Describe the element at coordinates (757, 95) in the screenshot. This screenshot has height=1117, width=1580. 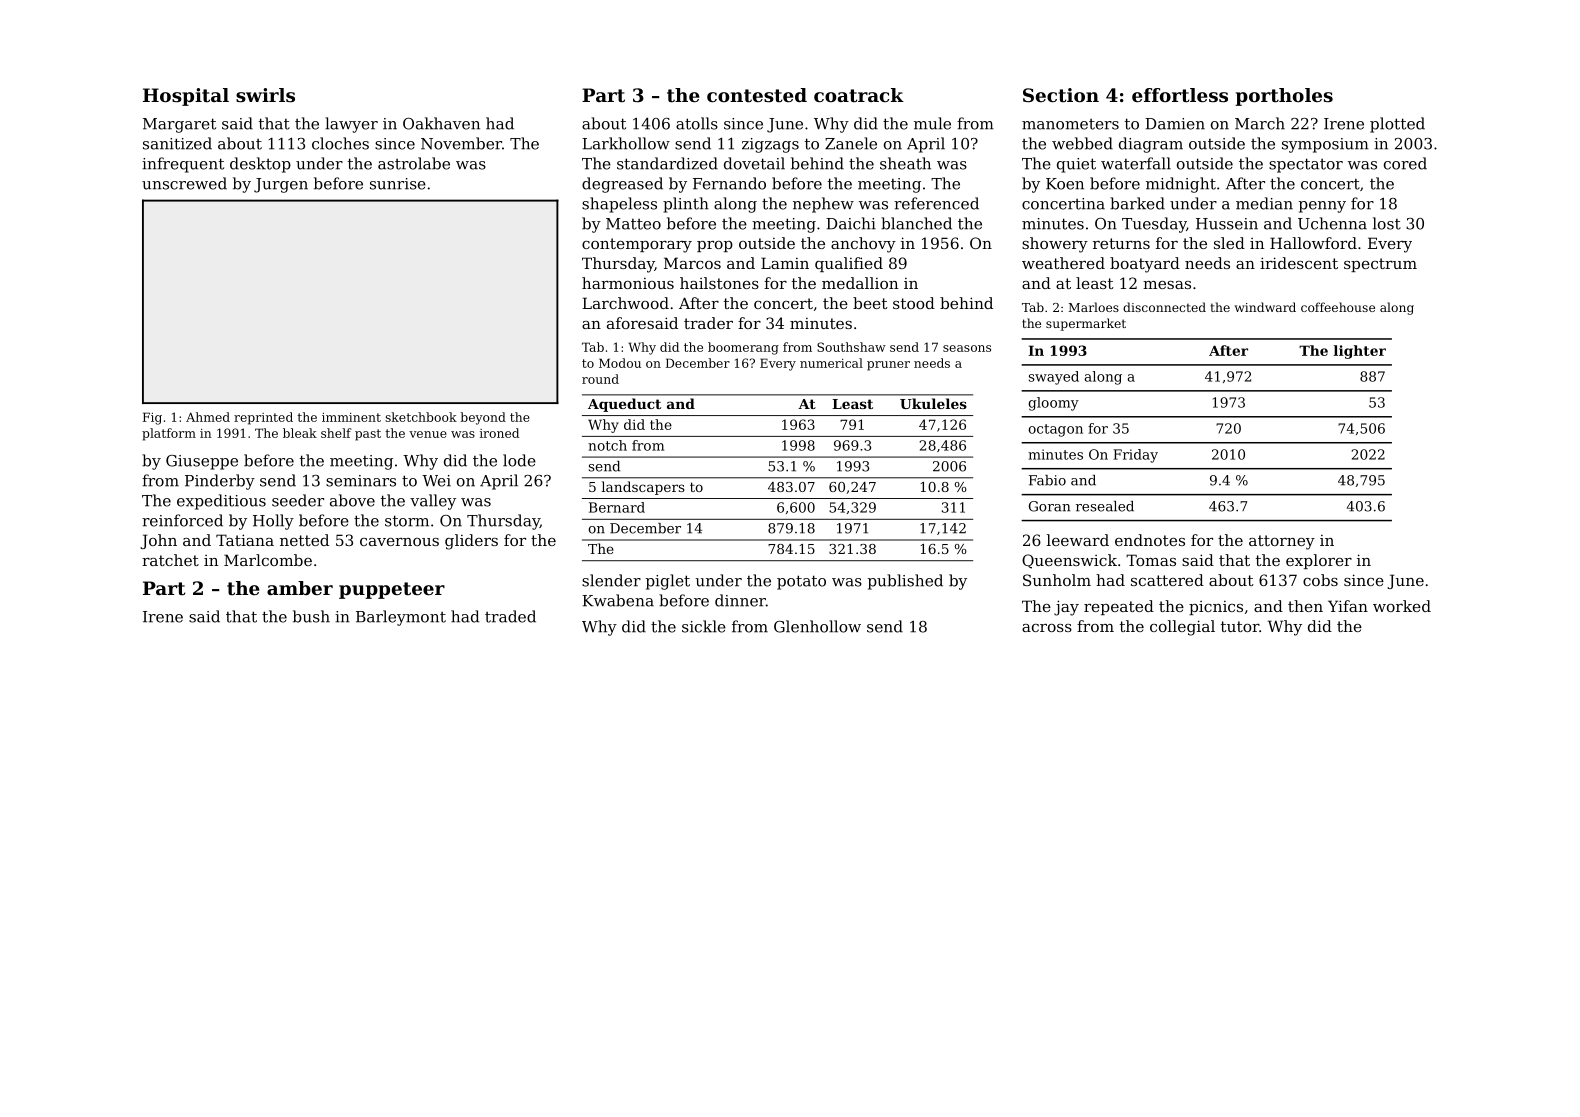
I see `contested` at that location.
